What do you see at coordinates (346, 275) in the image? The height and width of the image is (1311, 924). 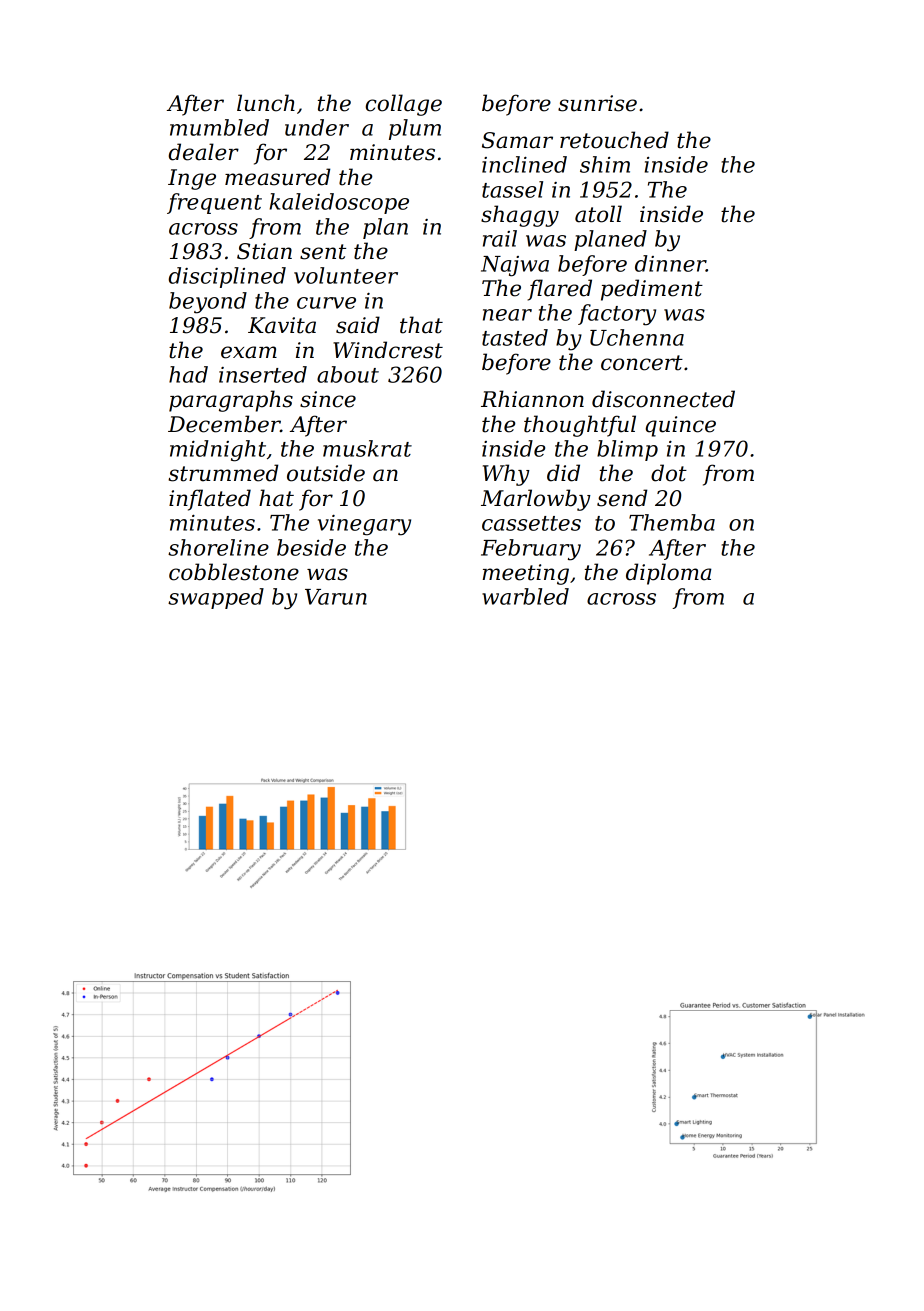 I see `volunteer` at bounding box center [346, 275].
